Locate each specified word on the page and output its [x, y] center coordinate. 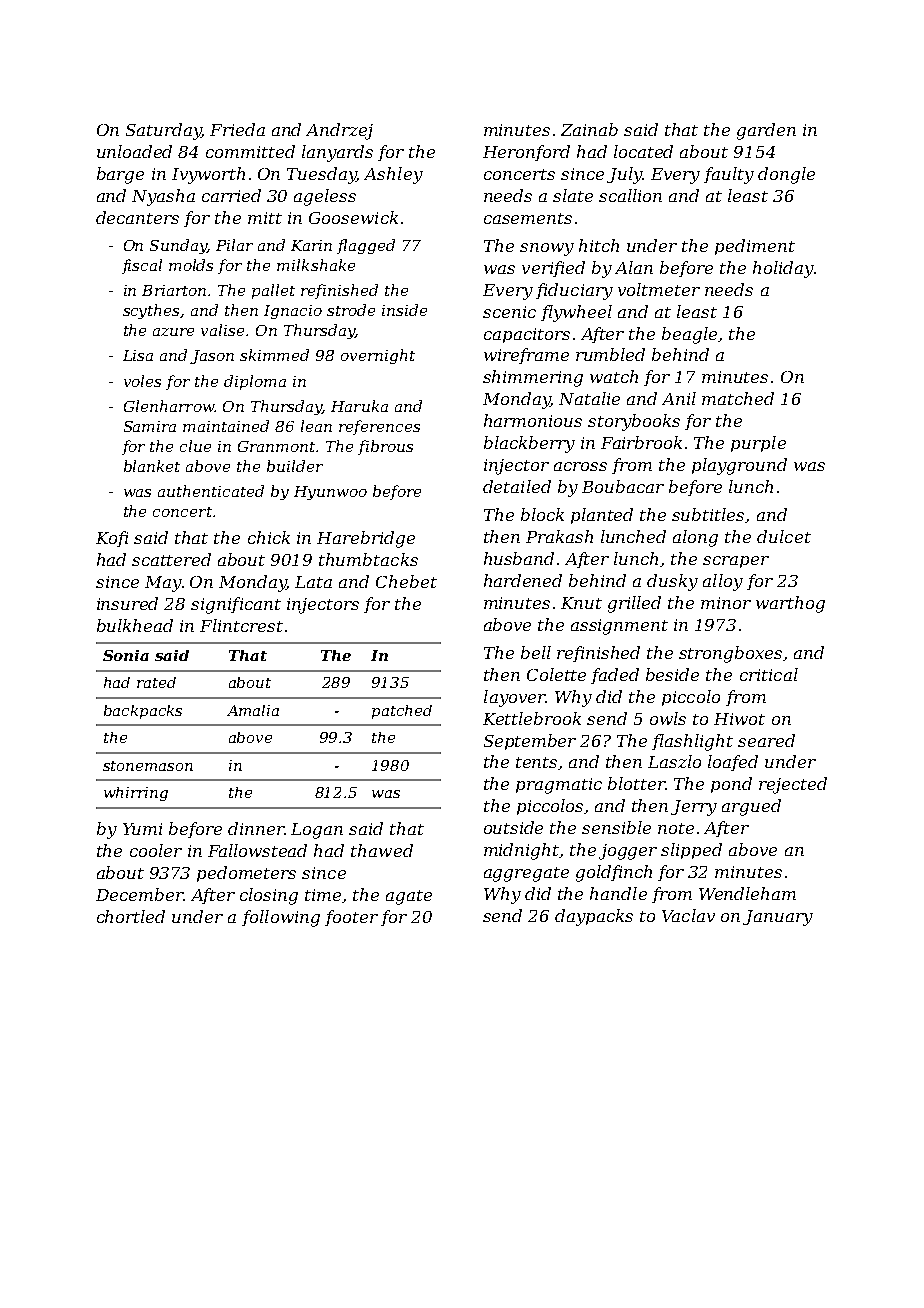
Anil [679, 398]
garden [766, 131]
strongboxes [730, 654]
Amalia [253, 710]
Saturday [164, 131]
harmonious [533, 420]
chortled [131, 916]
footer [351, 918]
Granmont [276, 446]
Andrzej [339, 131]
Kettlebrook [532, 718]
